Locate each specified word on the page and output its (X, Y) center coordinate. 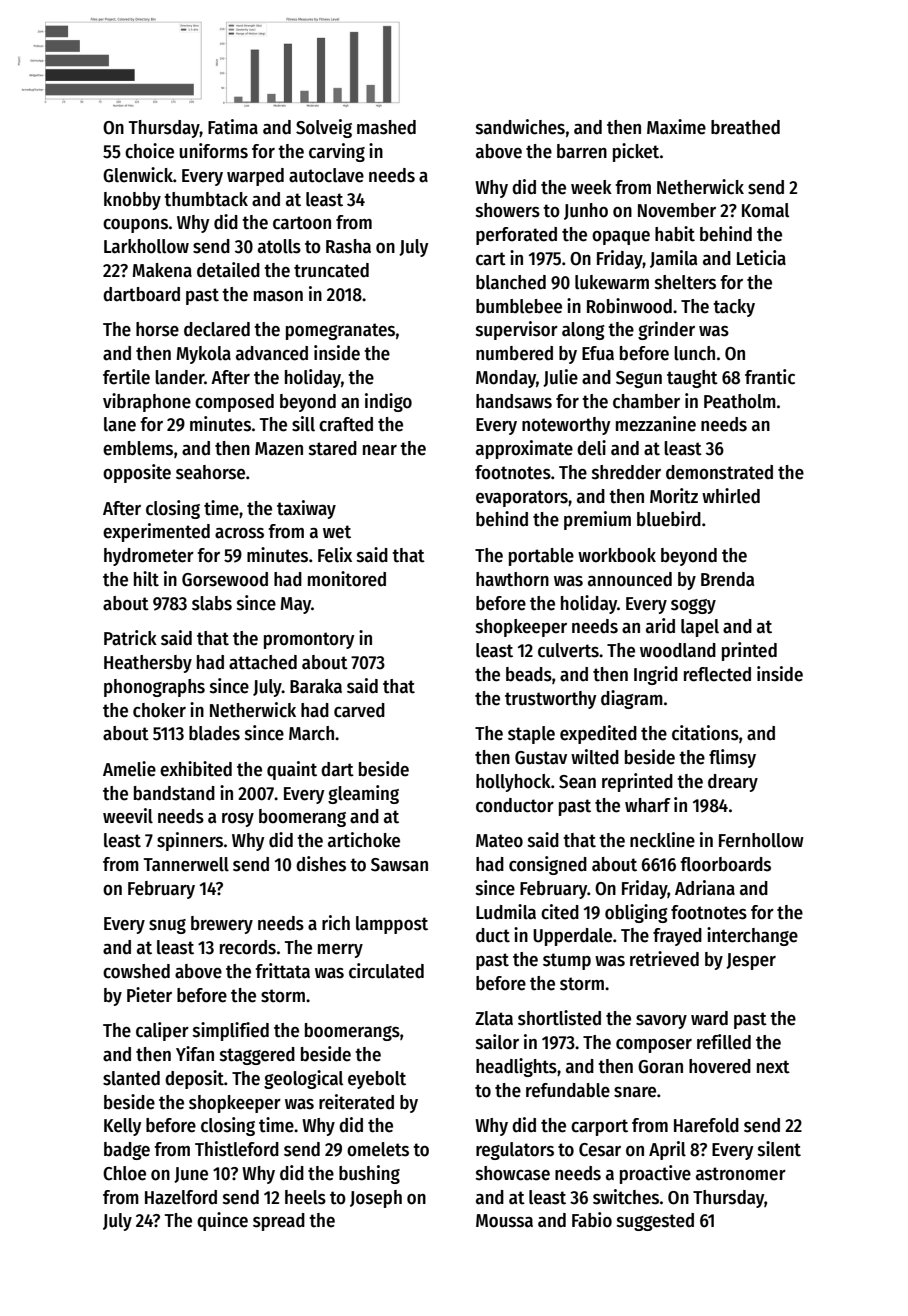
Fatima (233, 127)
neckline (662, 840)
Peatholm (740, 401)
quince (222, 1221)
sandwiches (520, 127)
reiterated (356, 1102)
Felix (335, 555)
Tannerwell (186, 864)
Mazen (279, 449)
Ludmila (506, 912)
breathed (745, 127)
